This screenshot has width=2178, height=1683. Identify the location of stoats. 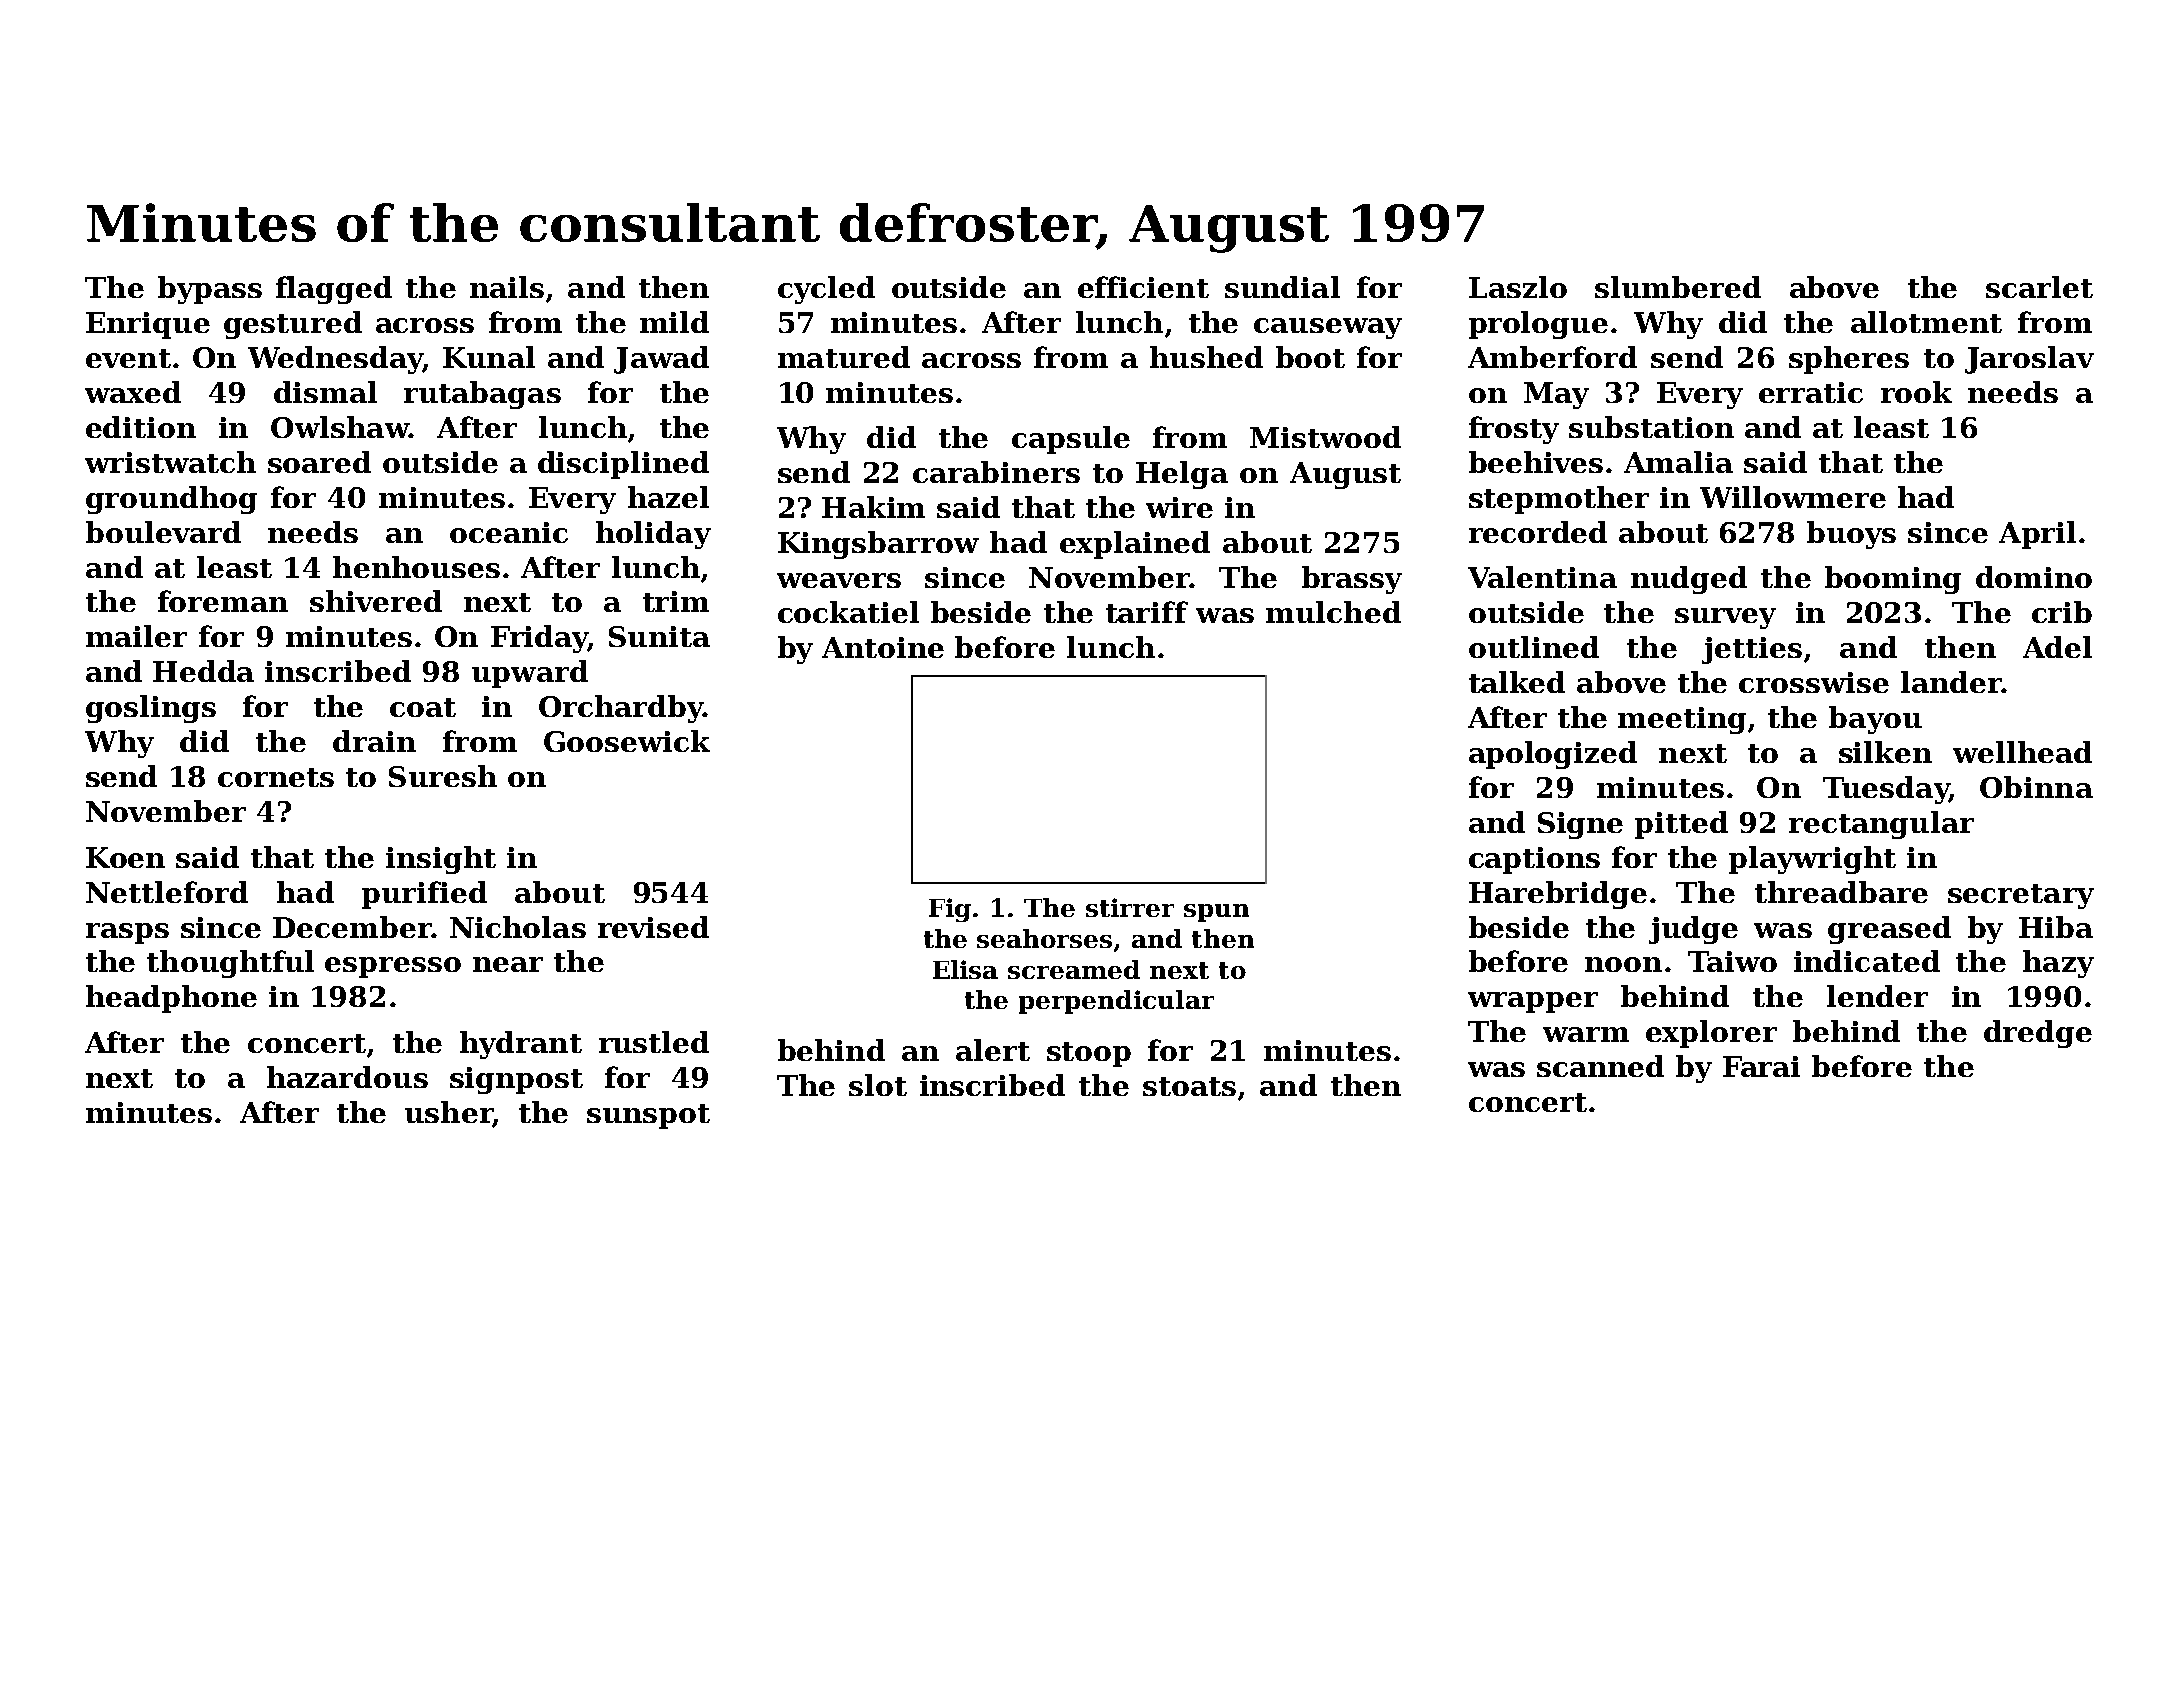
(1189, 1086).
